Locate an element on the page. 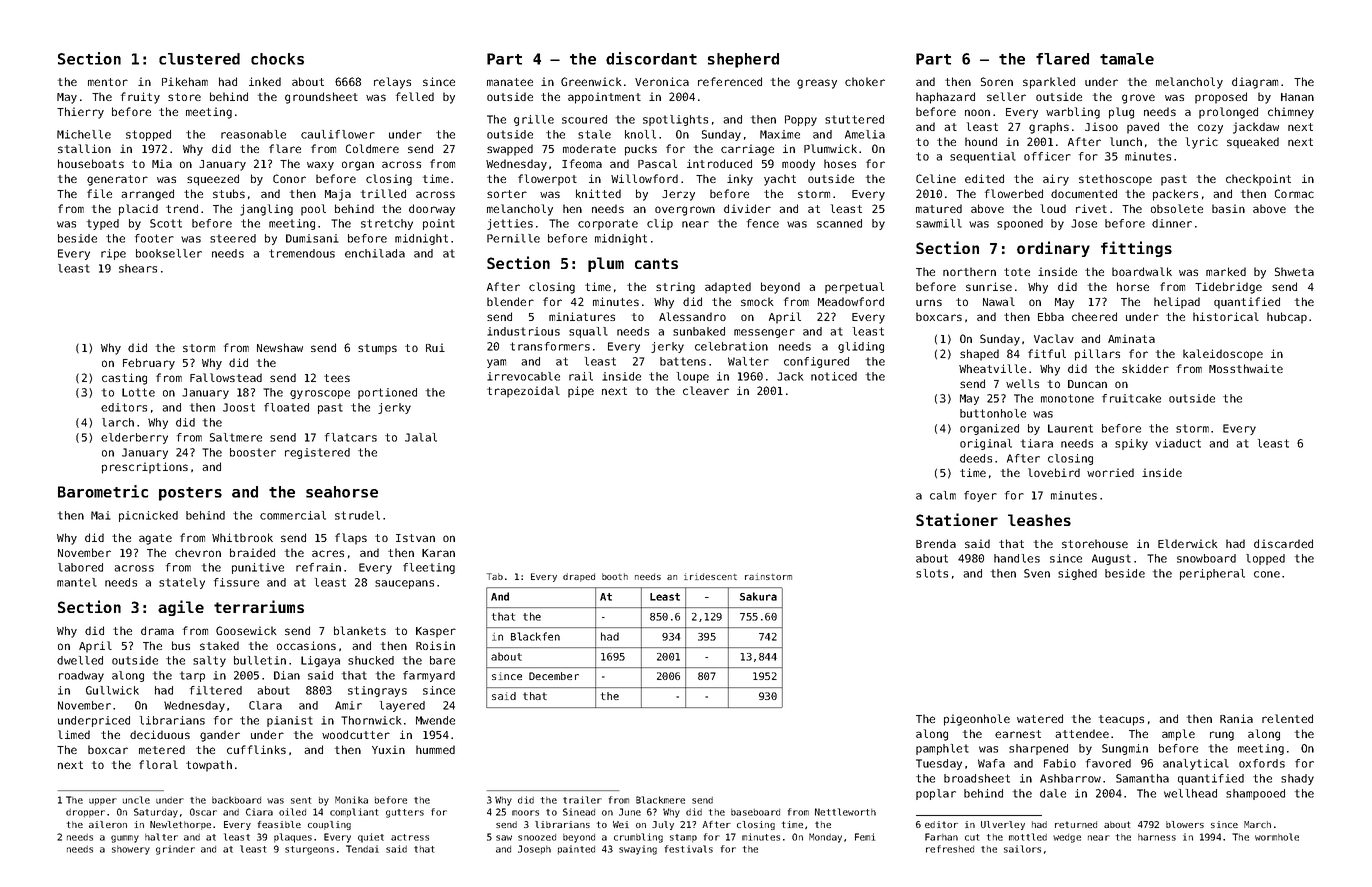 Image resolution: width=1372 pixels, height=887 pixels. sturgeons is located at coordinates (309, 850).
